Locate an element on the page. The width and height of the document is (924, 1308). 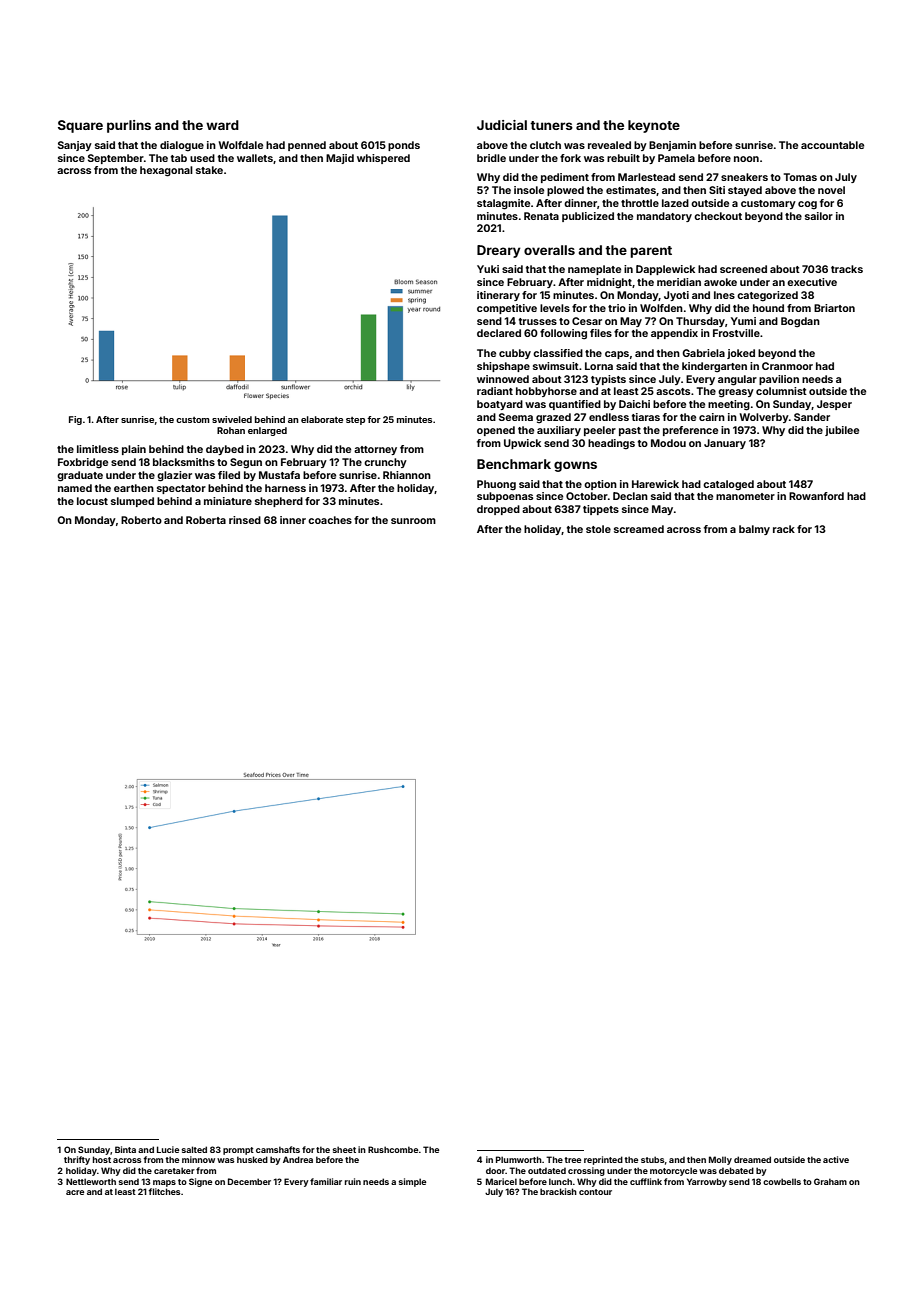
Rushcombe is located at coordinates (393, 1149).
